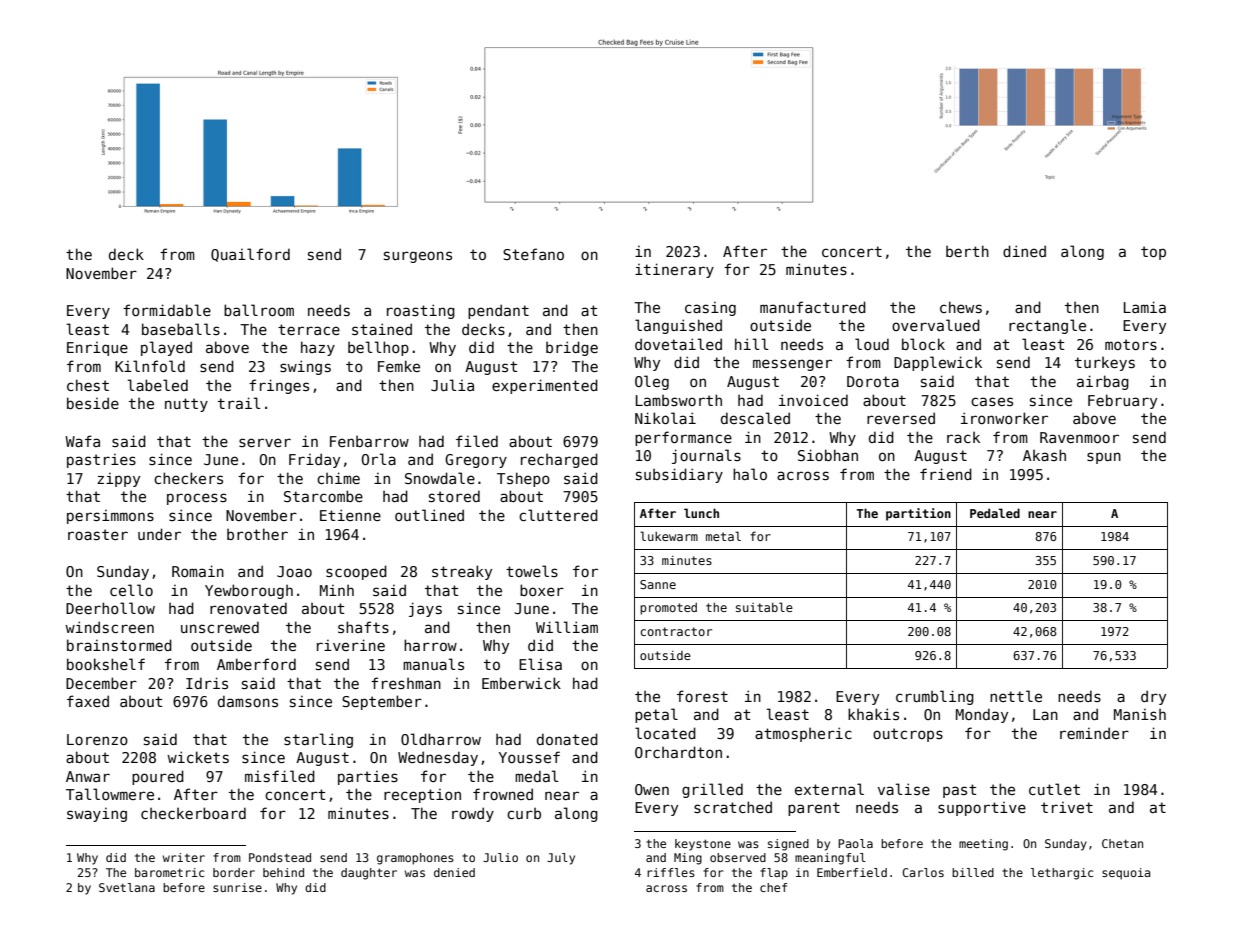  I want to click on Stefano, so click(533, 254).
